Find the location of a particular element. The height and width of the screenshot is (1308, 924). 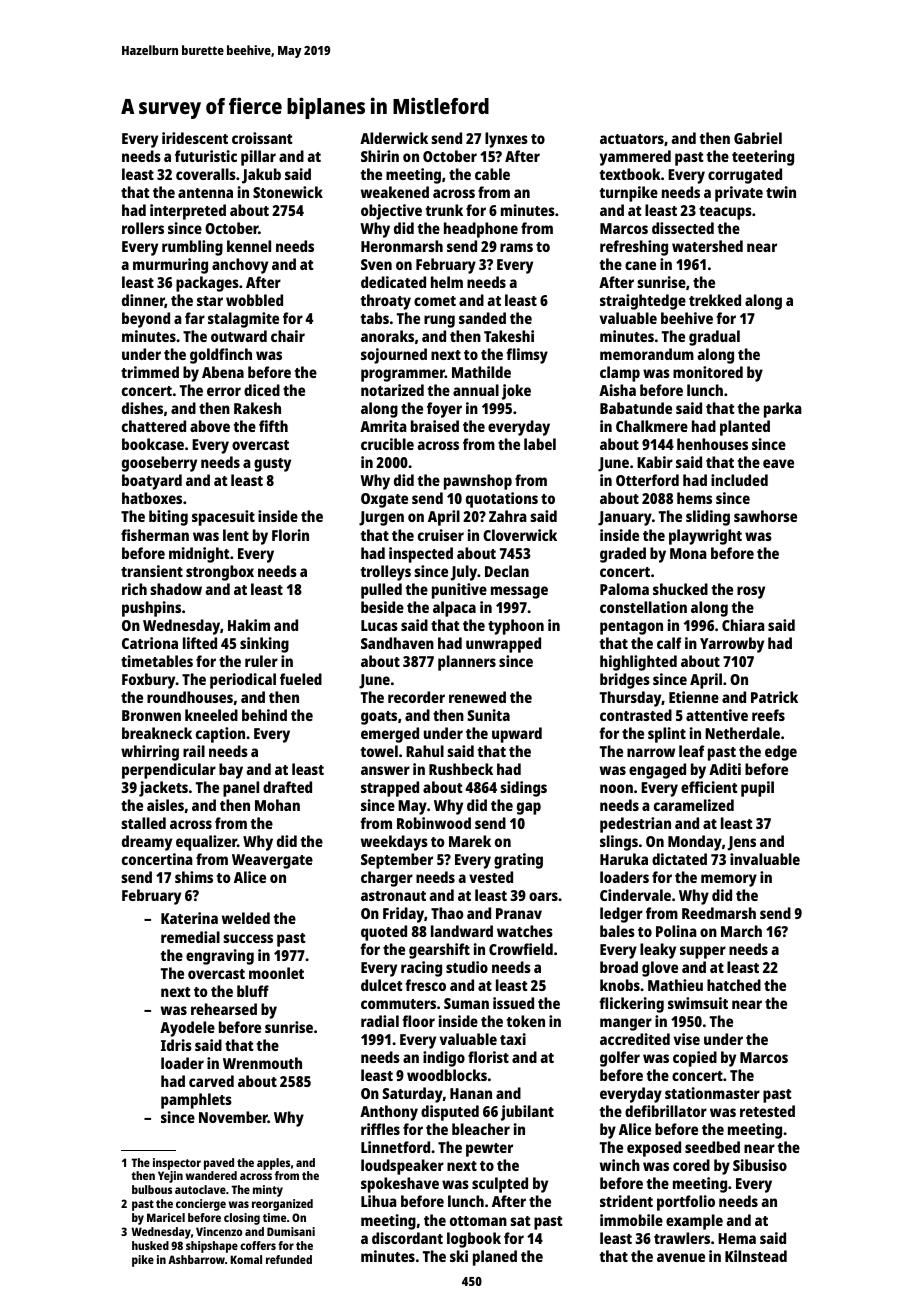

hatched is located at coordinates (734, 985).
